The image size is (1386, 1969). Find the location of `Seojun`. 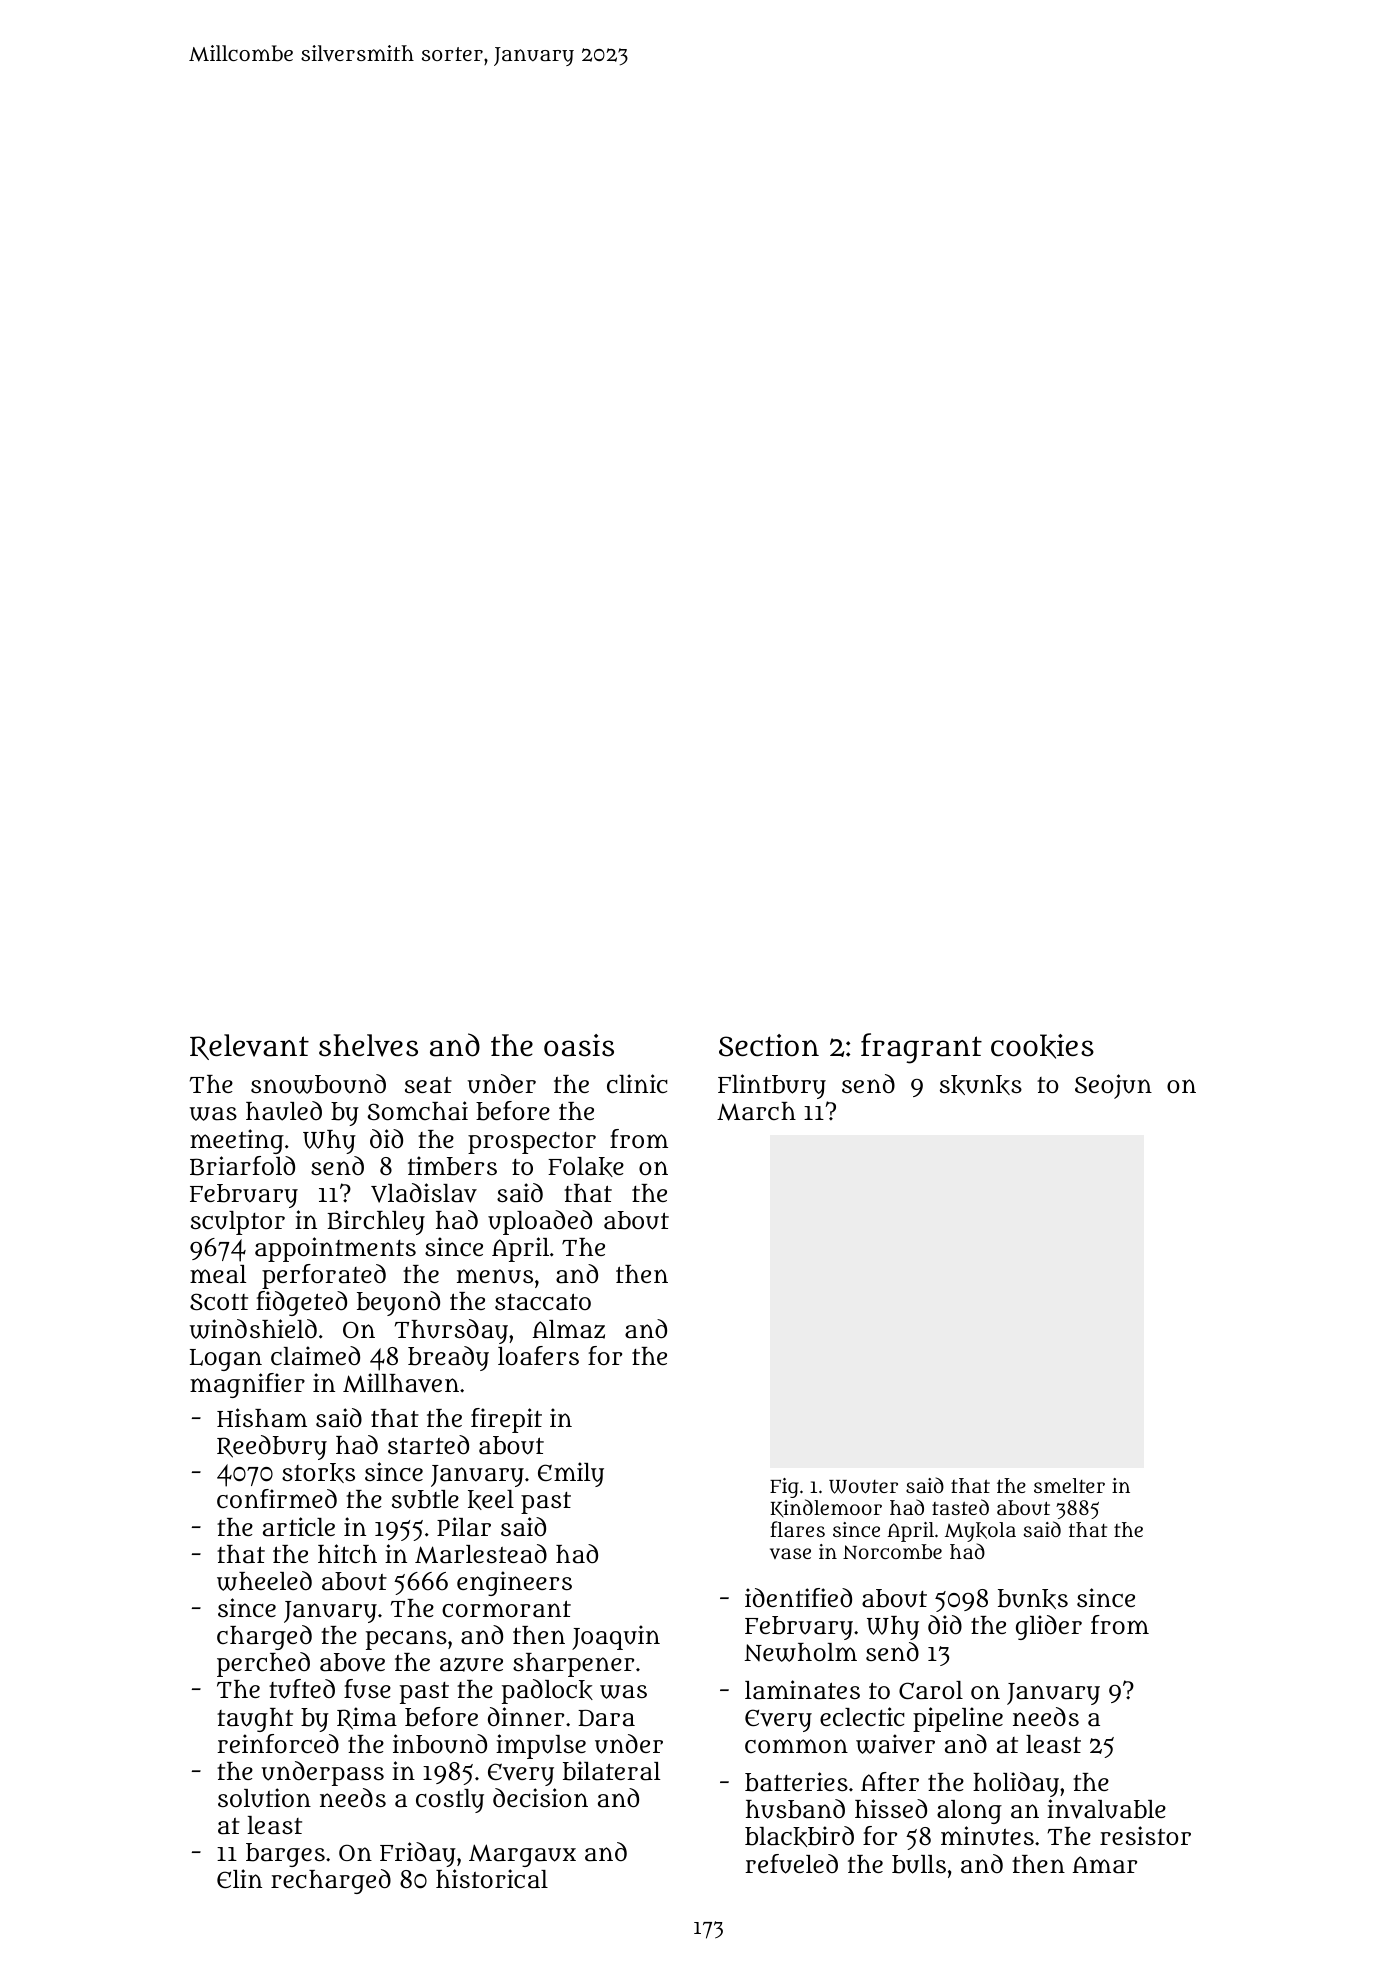

Seojun is located at coordinates (1113, 1086).
